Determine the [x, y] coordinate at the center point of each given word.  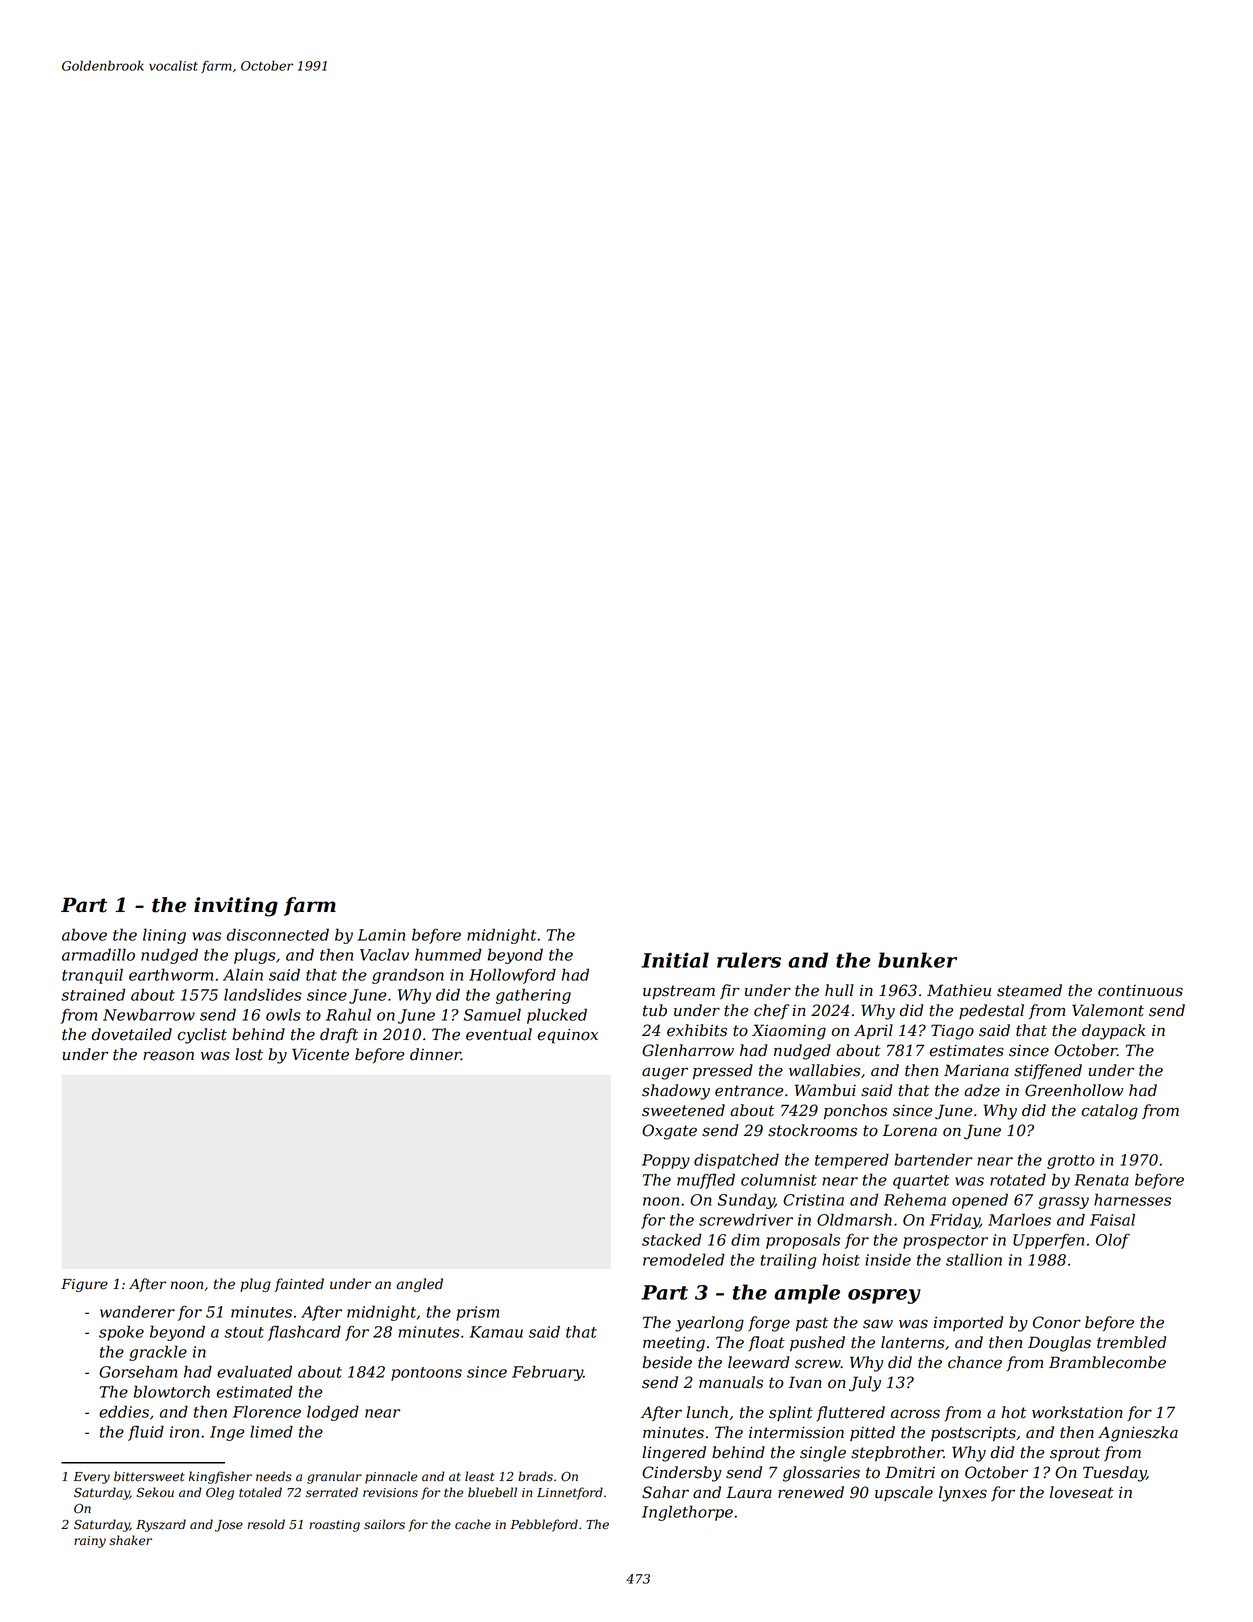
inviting [236, 907]
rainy [90, 1542]
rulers [749, 960]
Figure [84, 1285]
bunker [917, 960]
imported [968, 1323]
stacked [672, 1239]
